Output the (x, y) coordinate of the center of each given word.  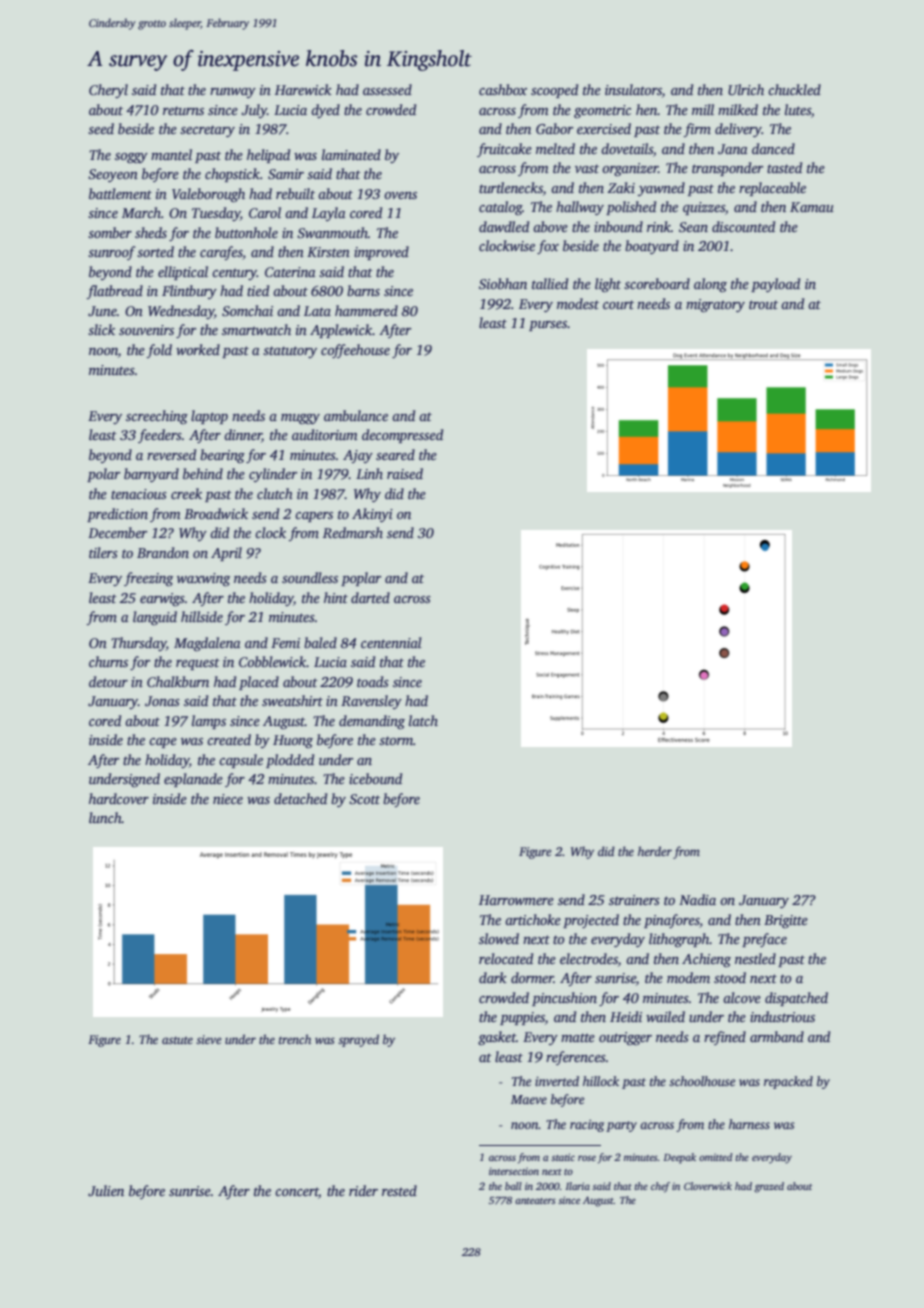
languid (155, 618)
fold (159, 351)
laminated (351, 154)
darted (370, 597)
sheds (151, 232)
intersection (514, 1171)
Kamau (812, 207)
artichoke (533, 919)
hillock (601, 1081)
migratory (715, 305)
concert (297, 1191)
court (618, 304)
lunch (105, 817)
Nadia (697, 899)
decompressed (402, 436)
